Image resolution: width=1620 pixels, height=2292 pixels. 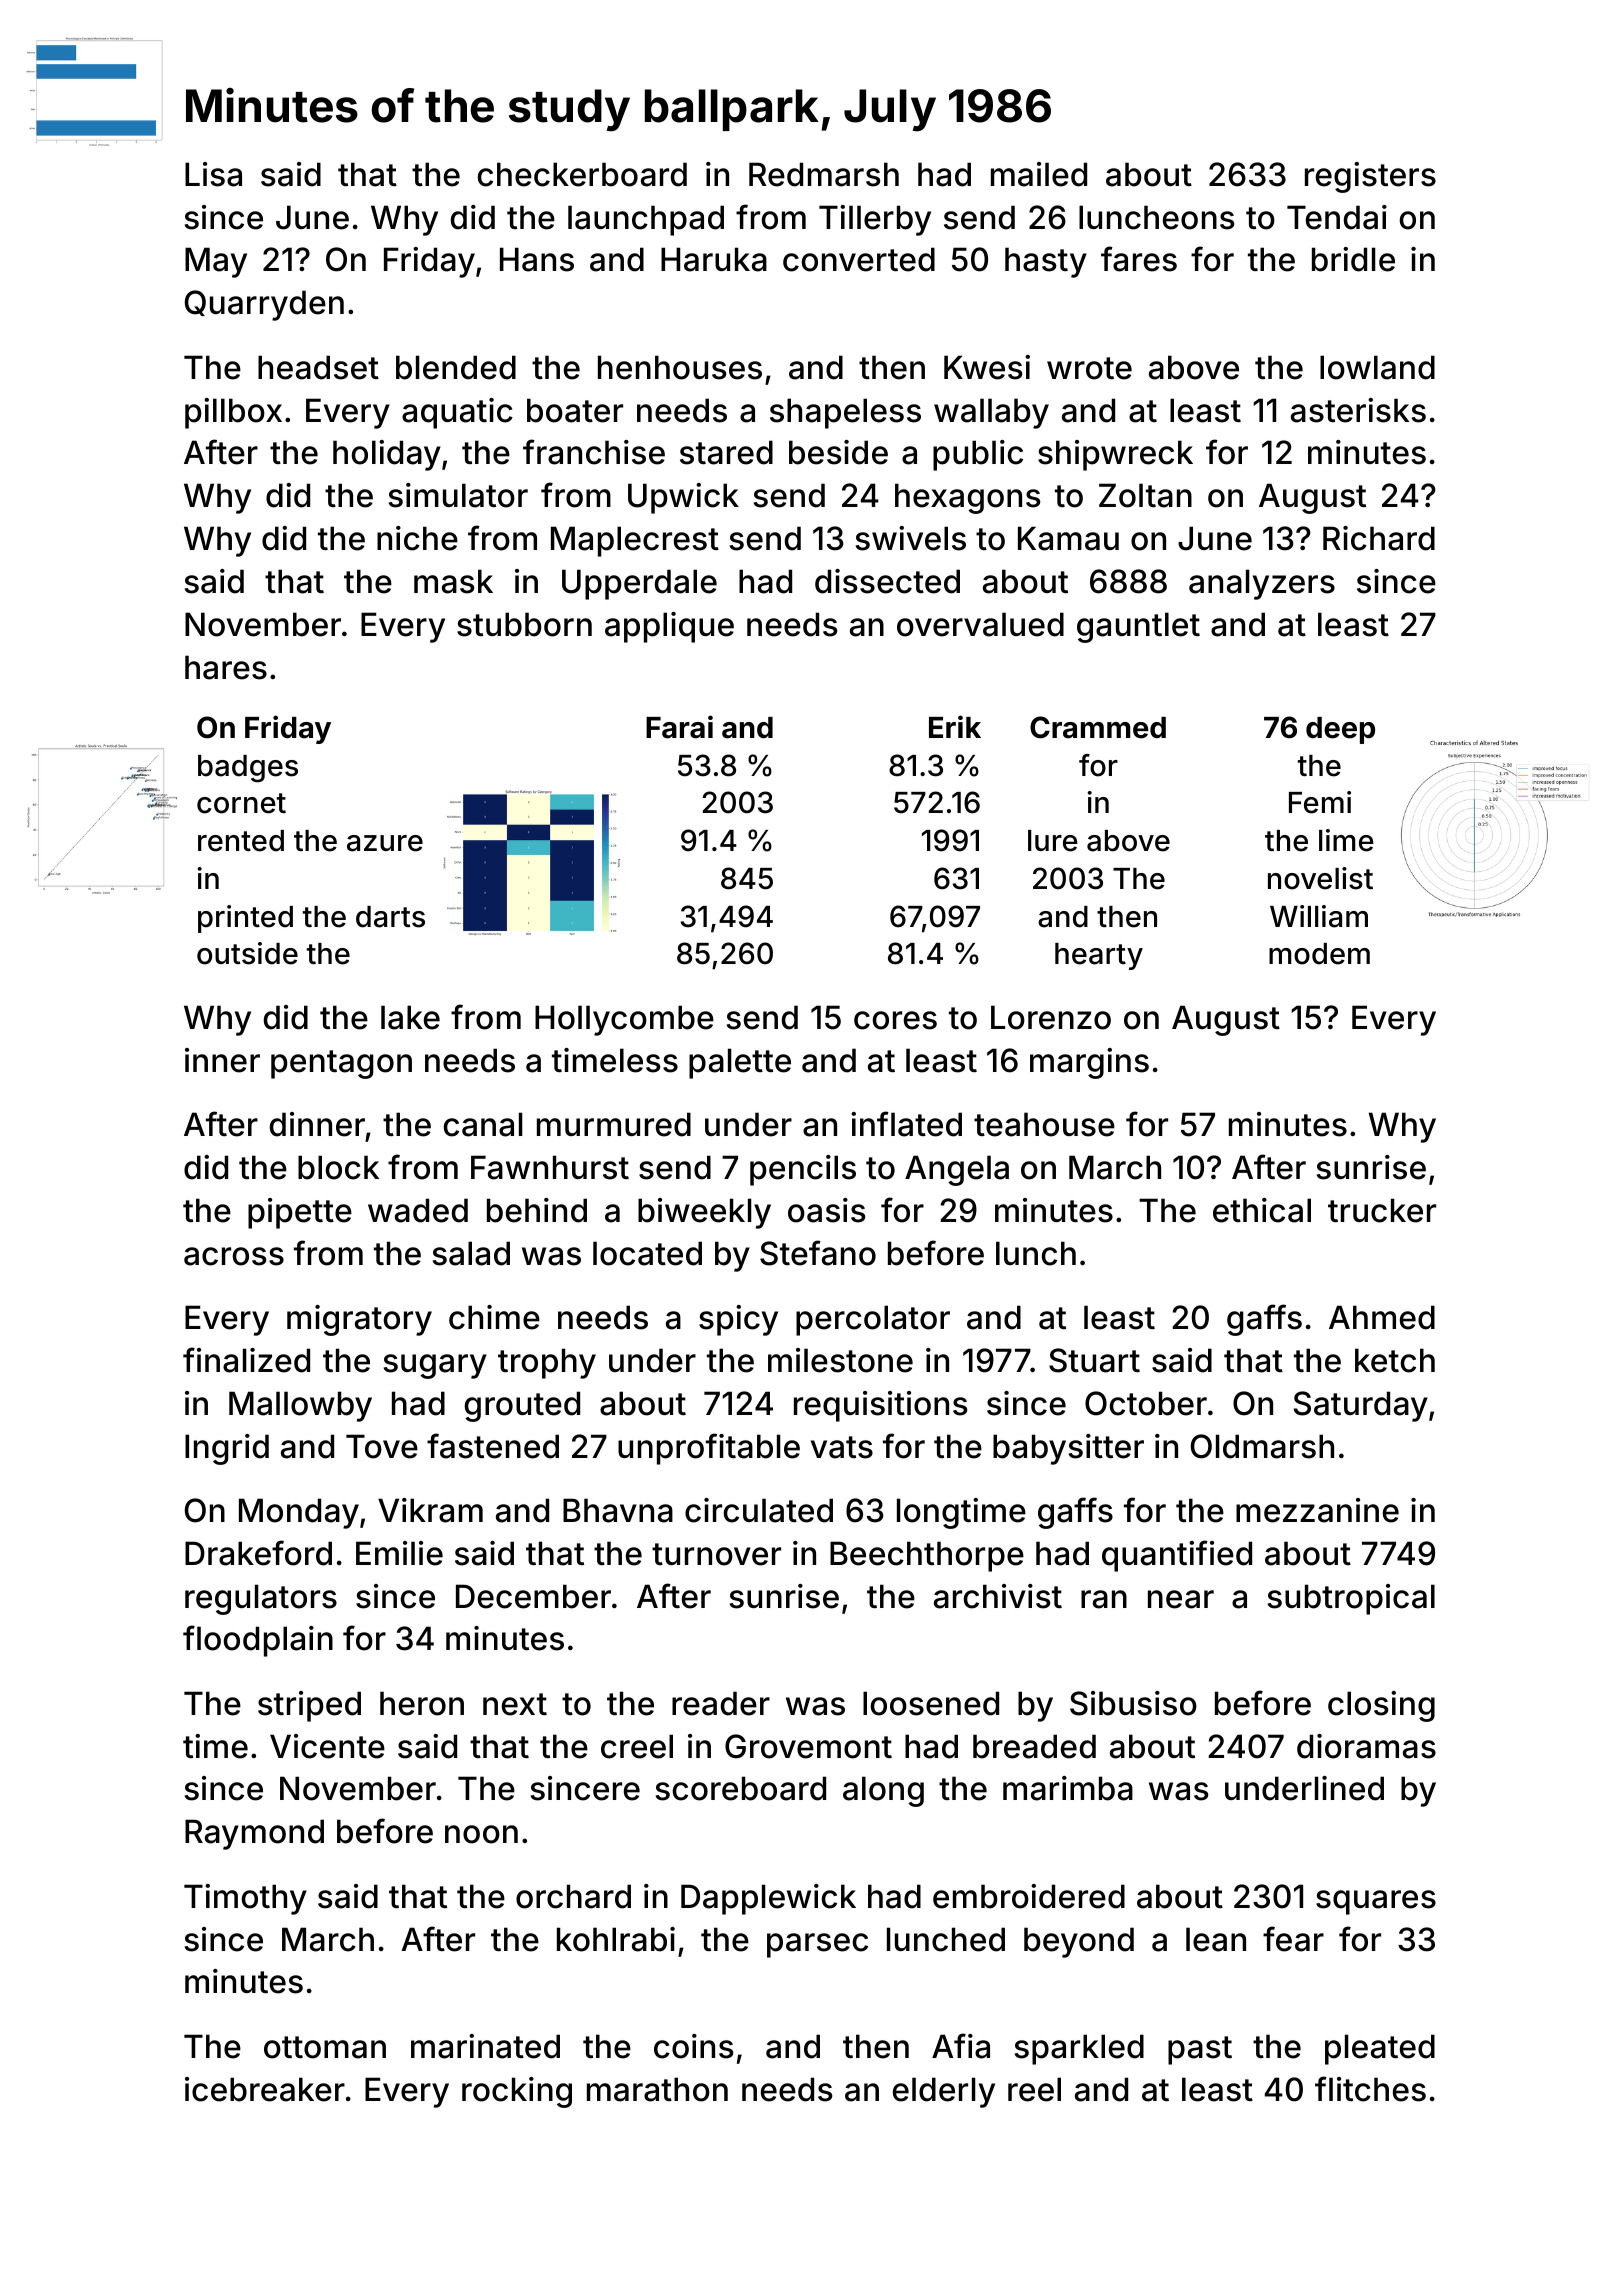 What do you see at coordinates (1340, 730) in the screenshot?
I see `deep` at bounding box center [1340, 730].
